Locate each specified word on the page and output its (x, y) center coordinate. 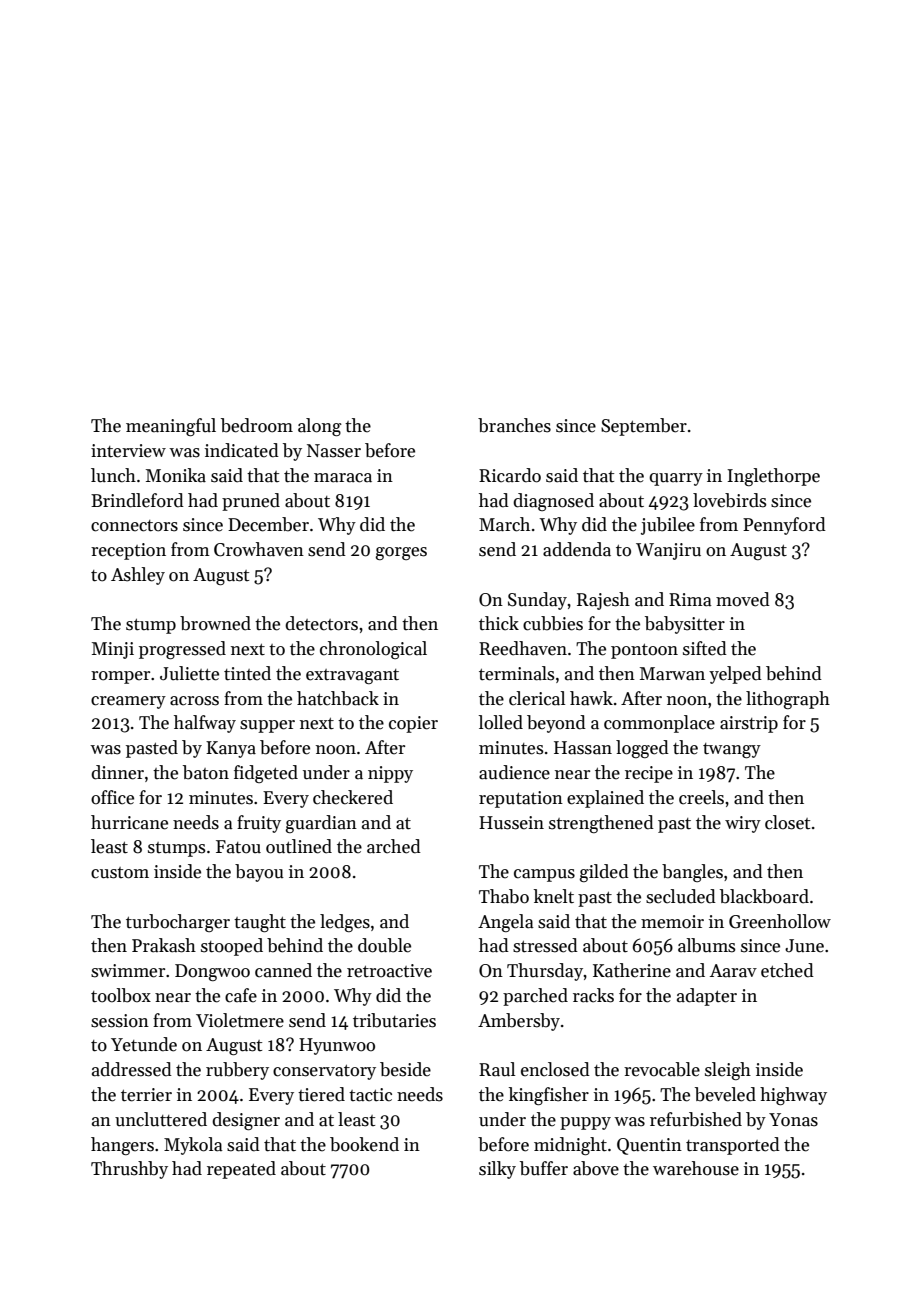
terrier (146, 1095)
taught (260, 923)
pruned (251, 502)
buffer (544, 1168)
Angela (506, 923)
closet (787, 822)
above (596, 1168)
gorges (401, 553)
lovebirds (729, 500)
